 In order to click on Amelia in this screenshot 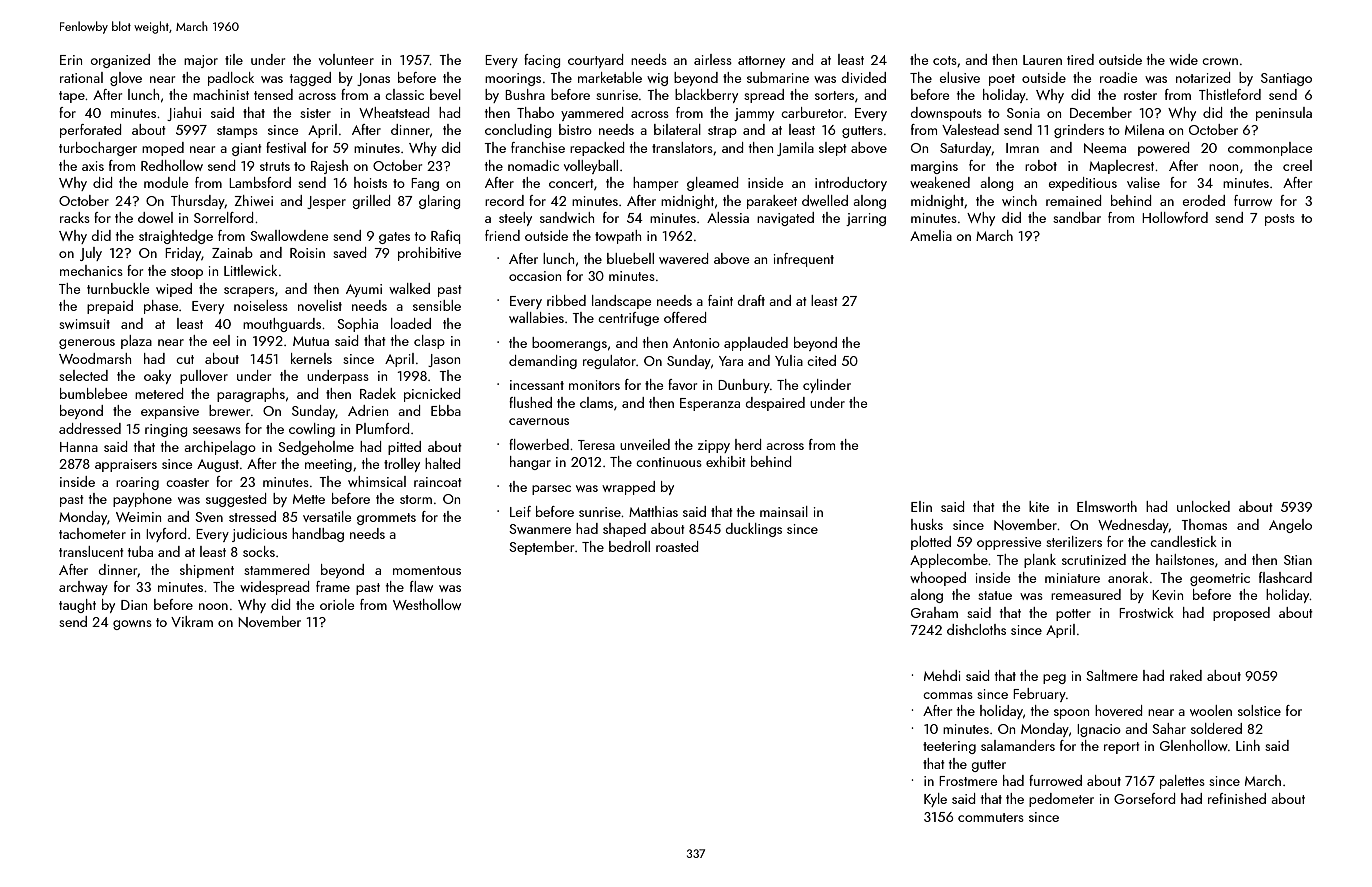, I will do `click(931, 235)`.
